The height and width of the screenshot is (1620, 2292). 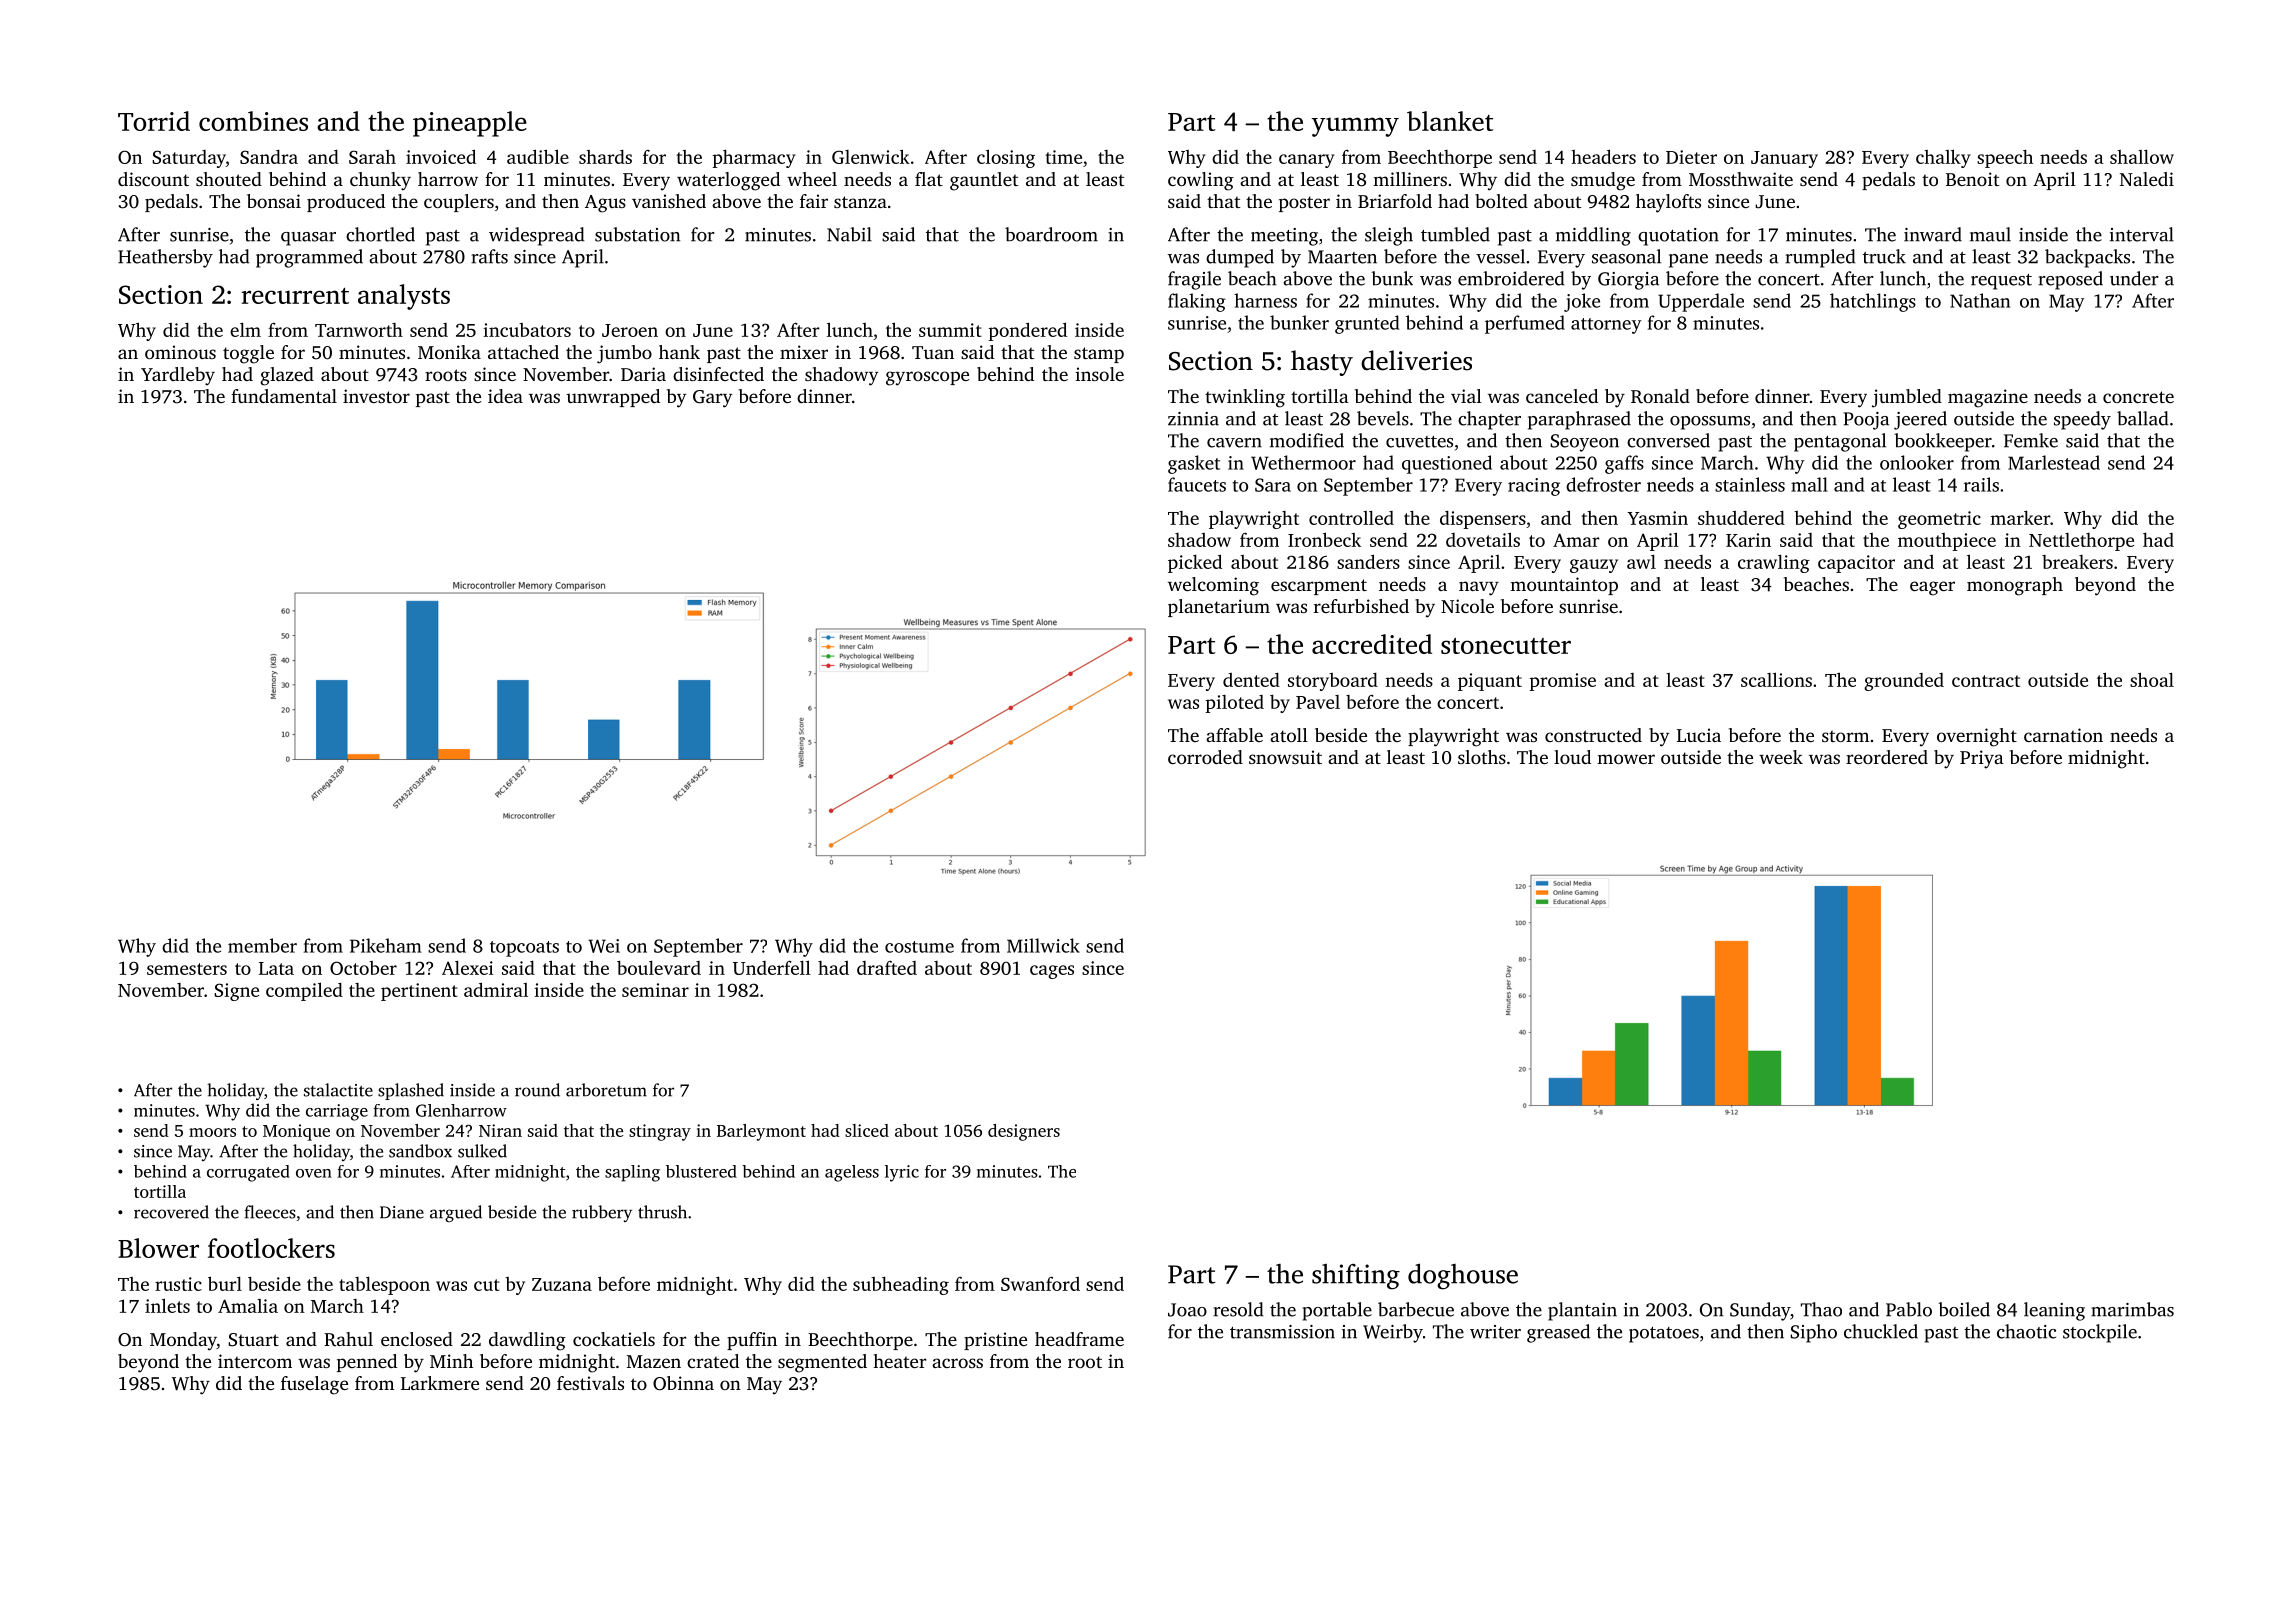 I want to click on Agus, so click(x=605, y=204).
